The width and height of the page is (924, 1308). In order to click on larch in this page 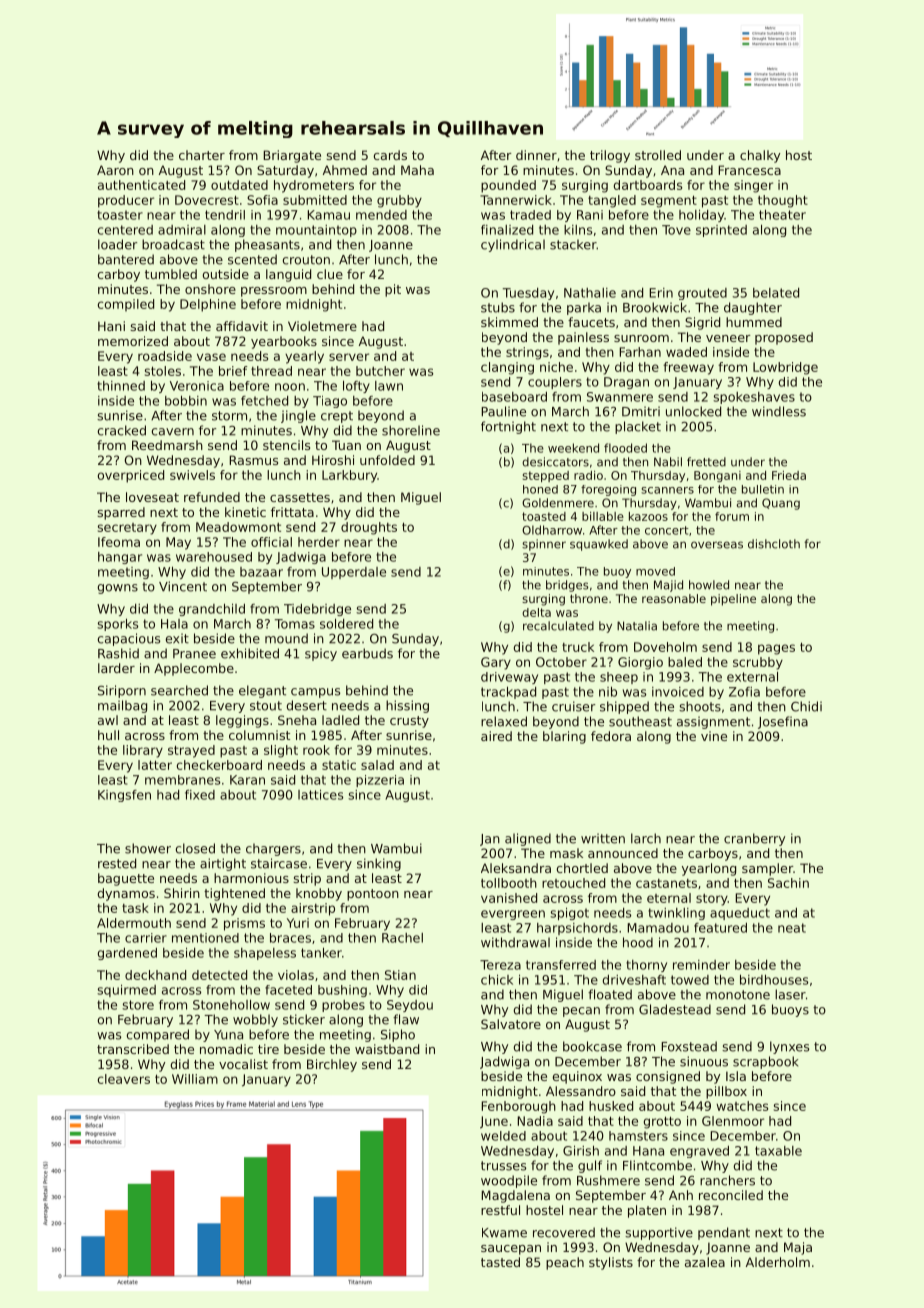, I will do `click(646, 838)`.
